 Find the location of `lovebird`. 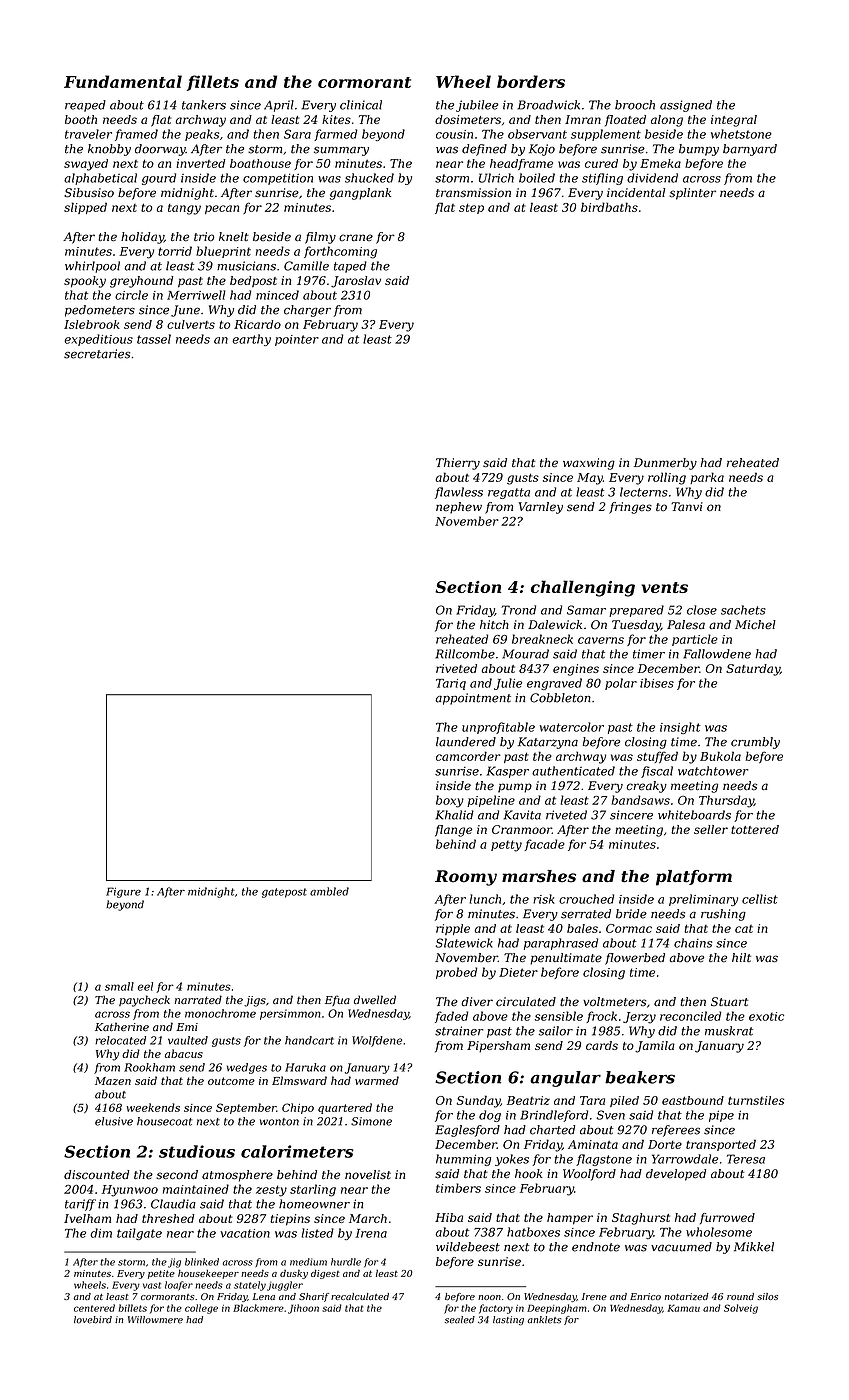

lovebird is located at coordinates (93, 1320).
